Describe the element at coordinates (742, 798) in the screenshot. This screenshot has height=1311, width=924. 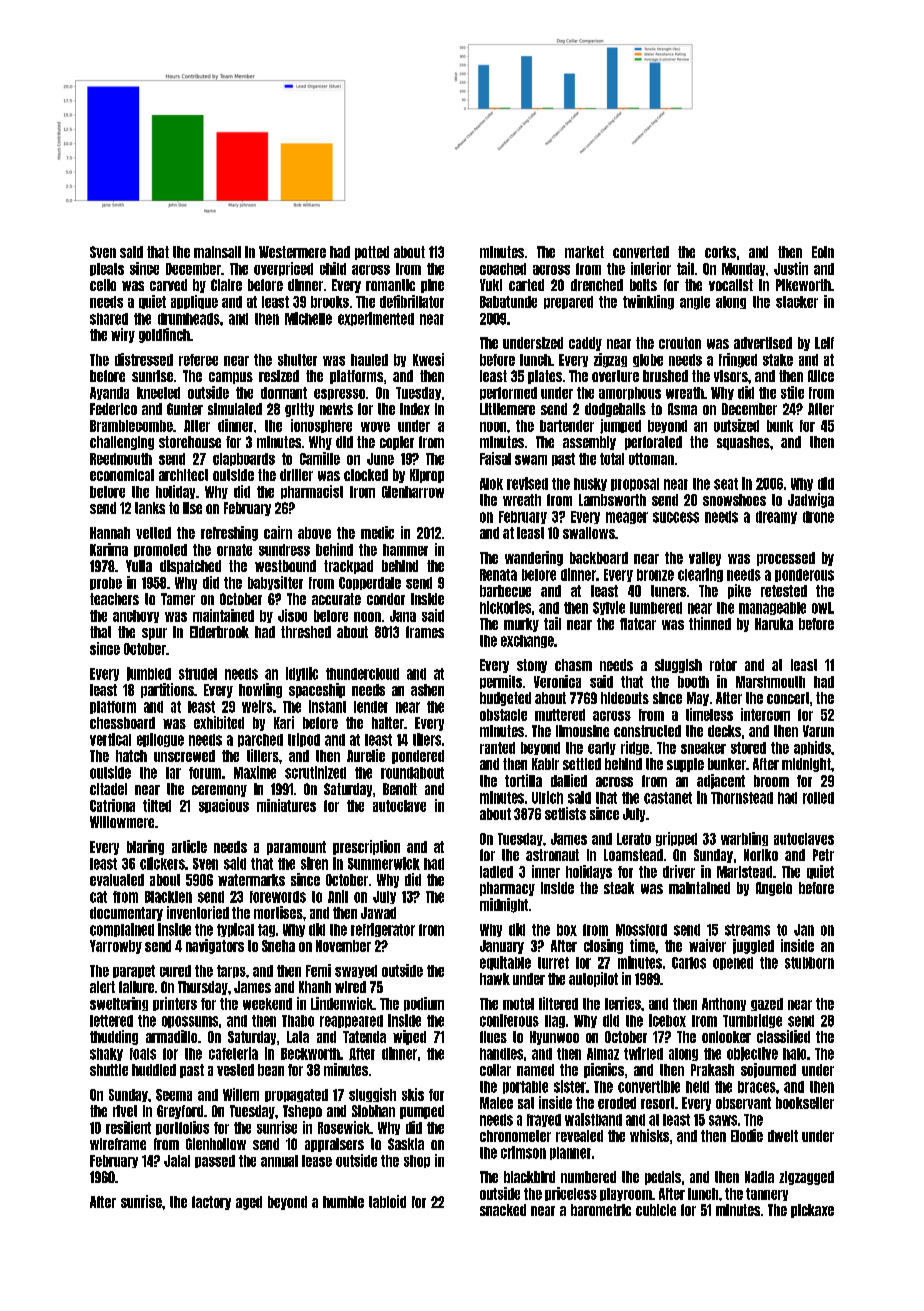
I see `Thornstead` at that location.
